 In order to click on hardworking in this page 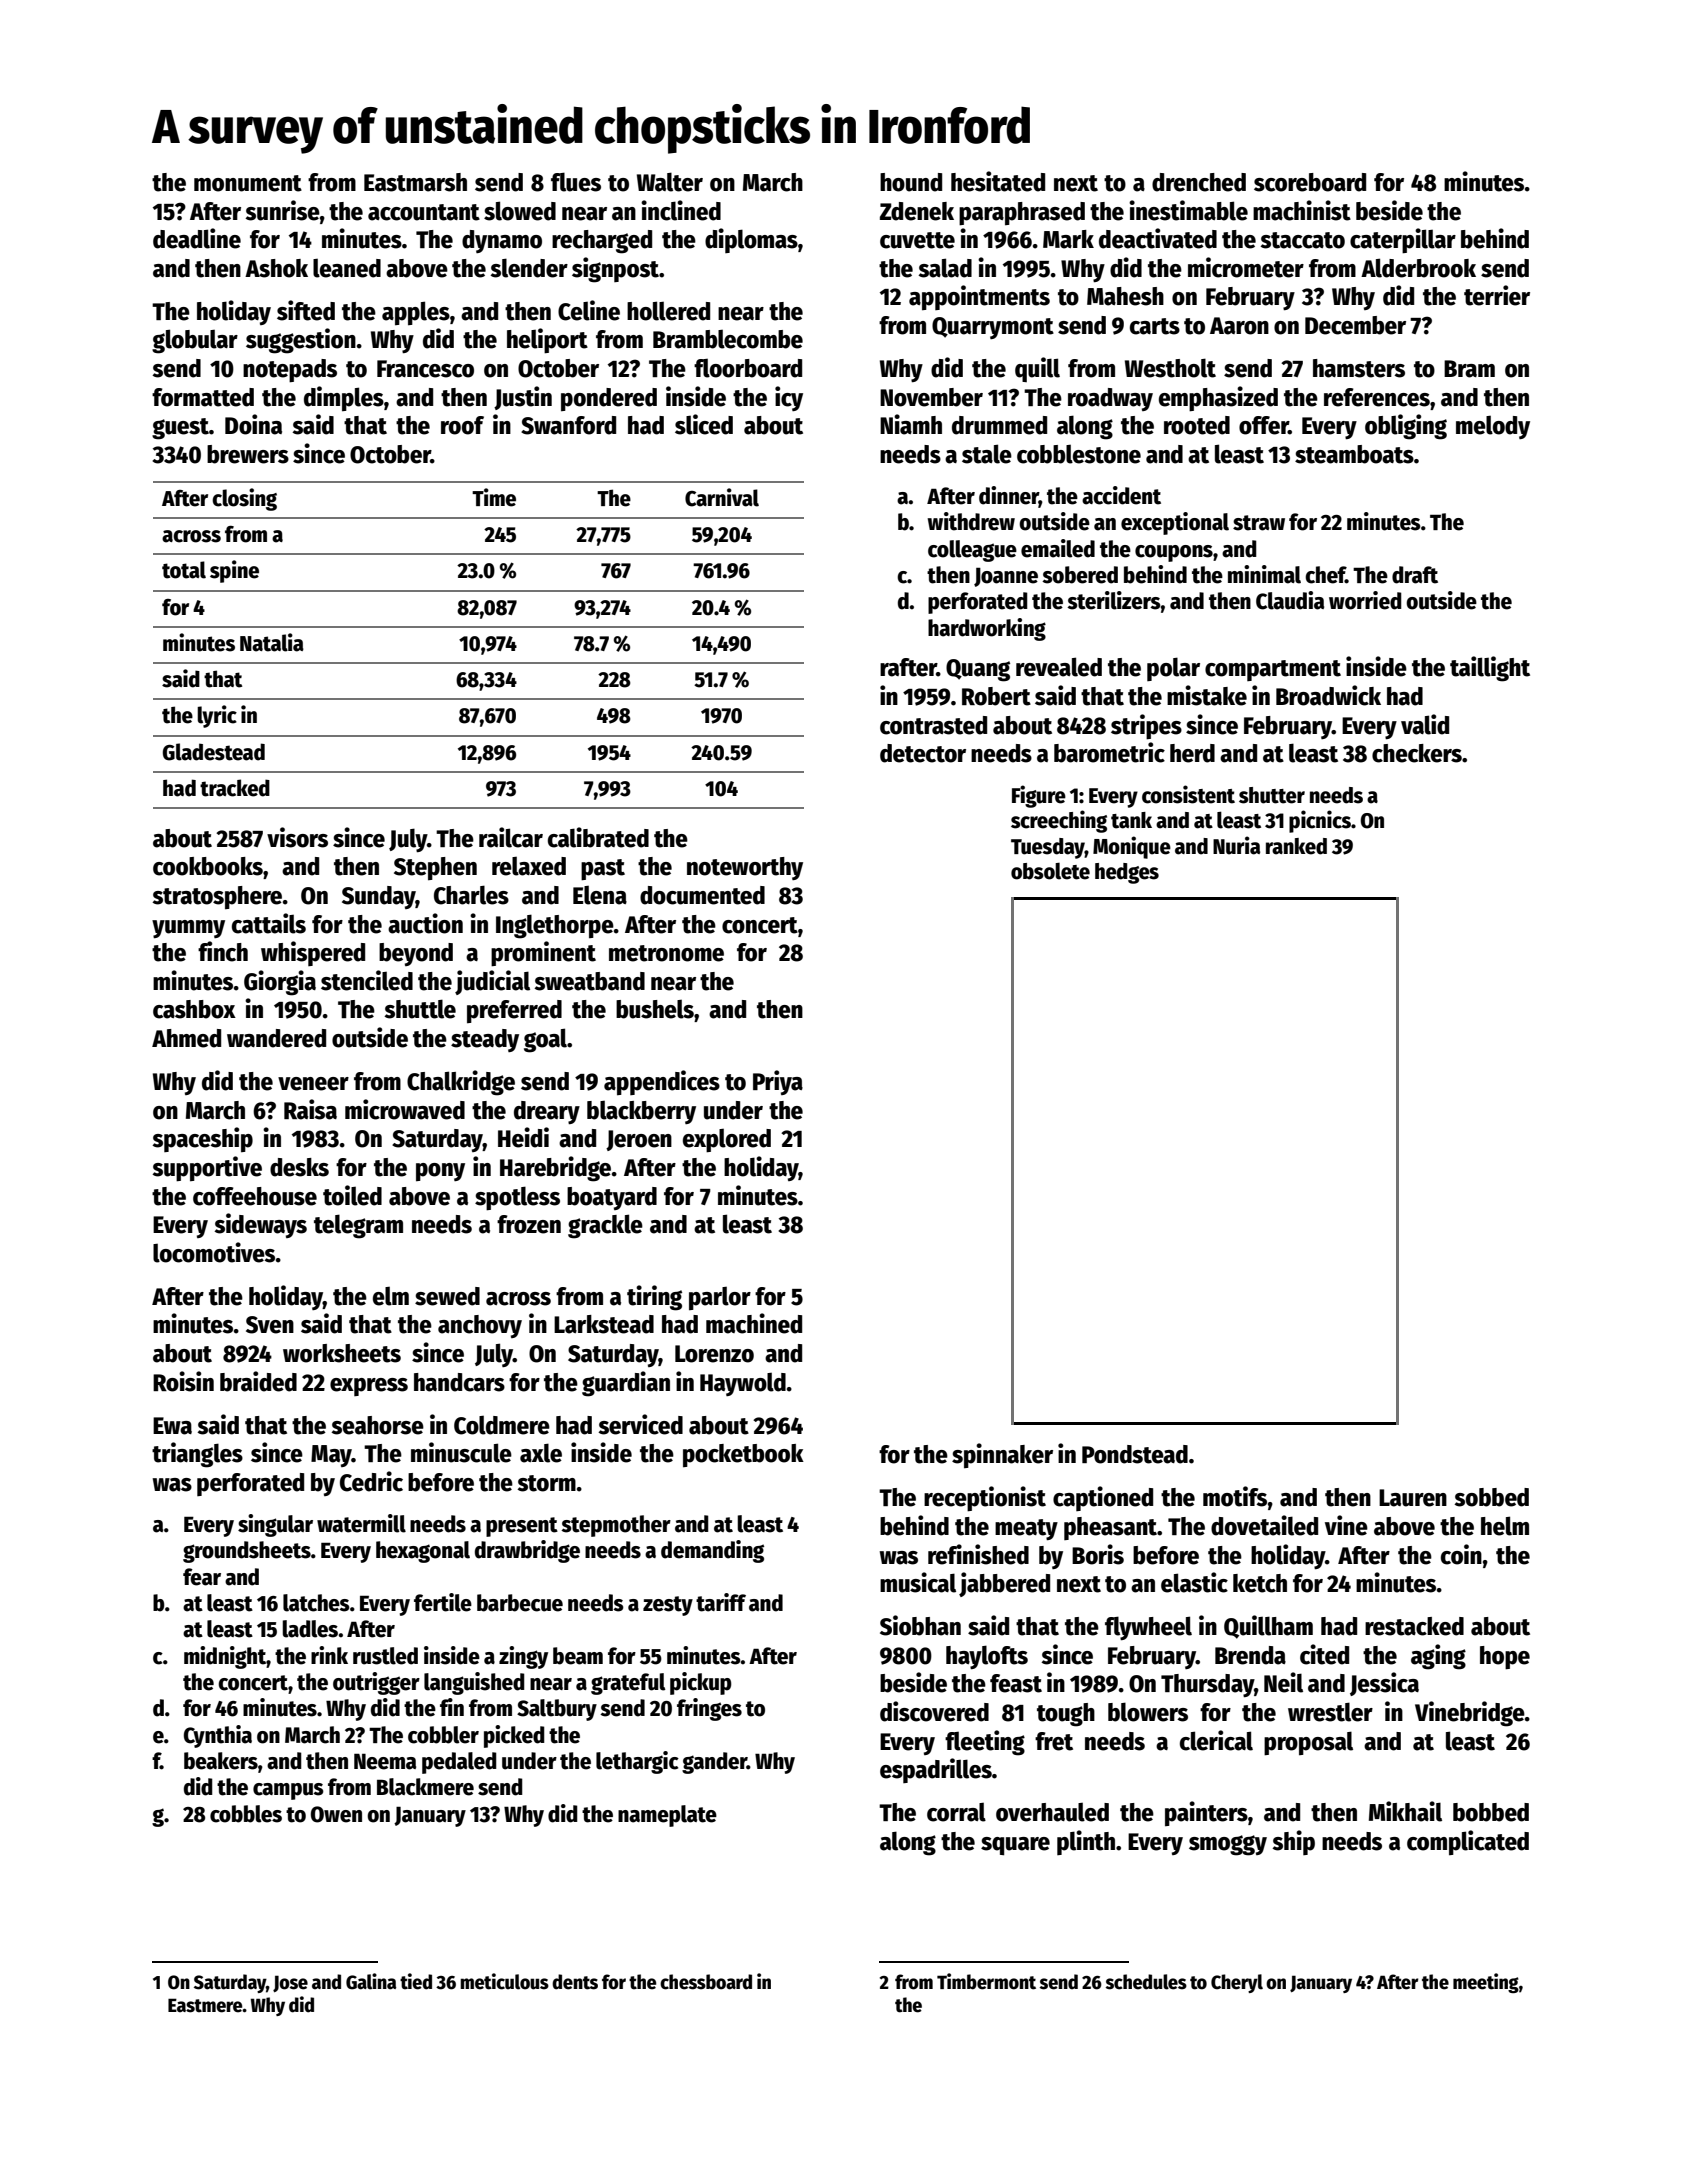, I will do `click(987, 629)`.
